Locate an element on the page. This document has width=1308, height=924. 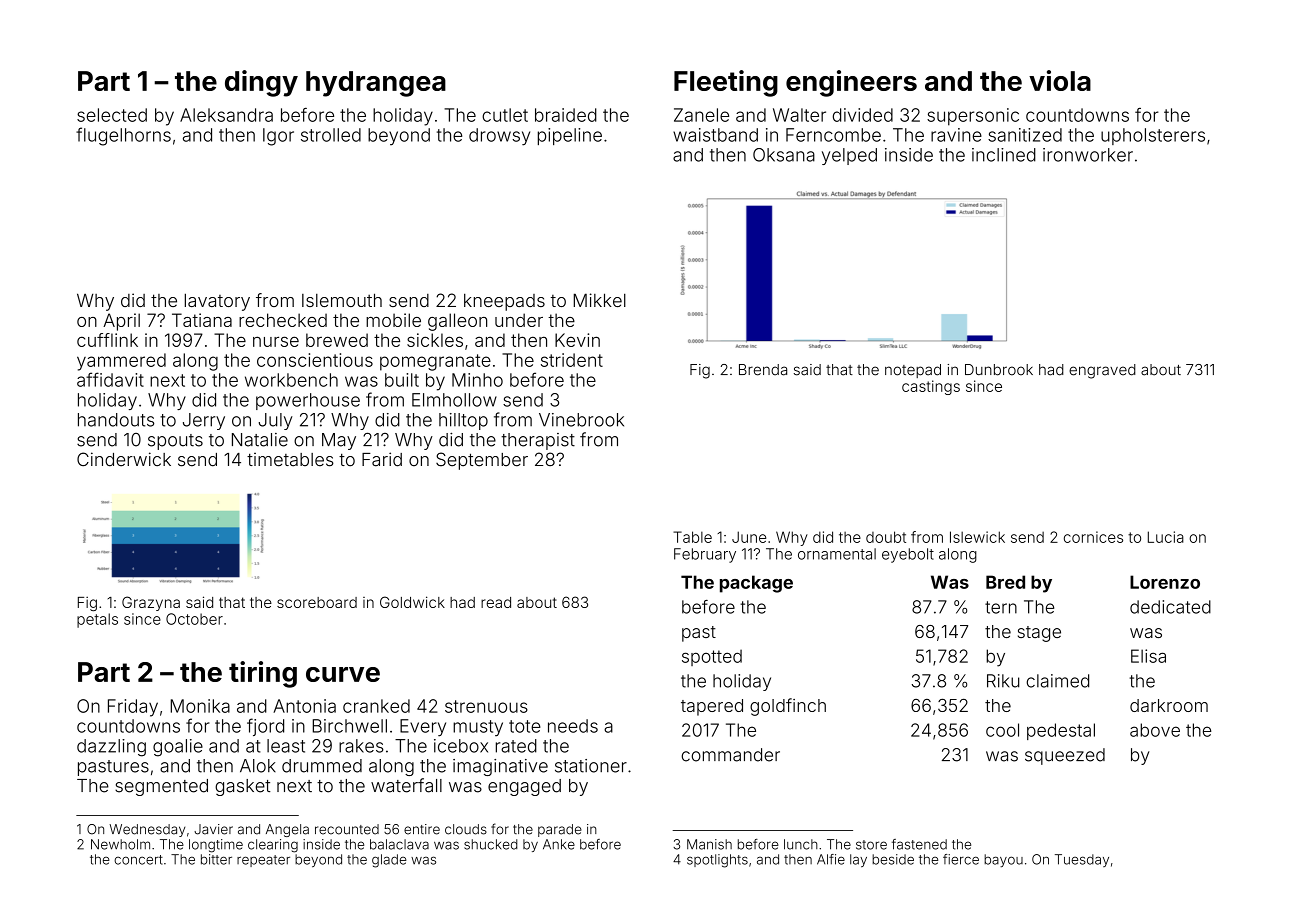
Islewick is located at coordinates (977, 537).
